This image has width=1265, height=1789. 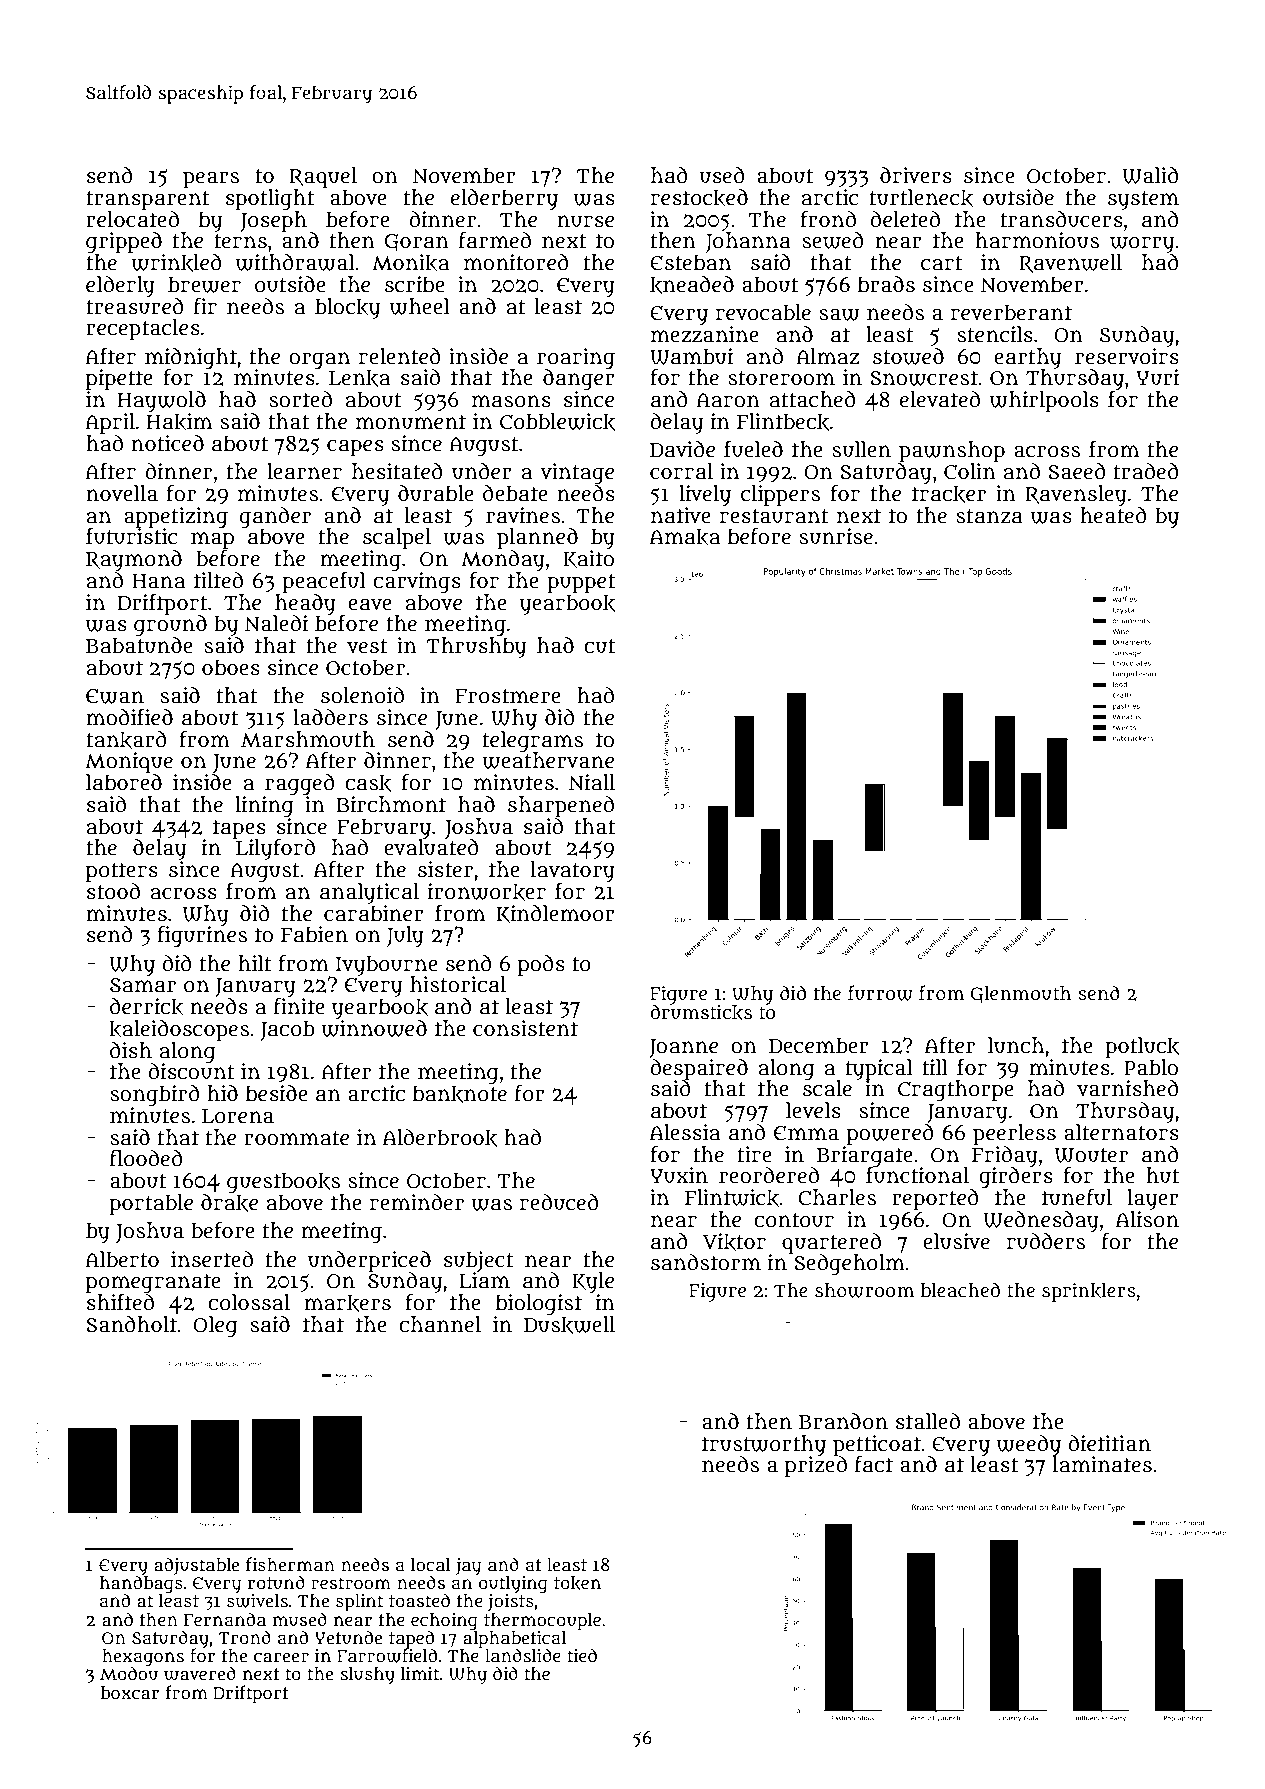 I want to click on Glenmouth, so click(x=1020, y=994).
